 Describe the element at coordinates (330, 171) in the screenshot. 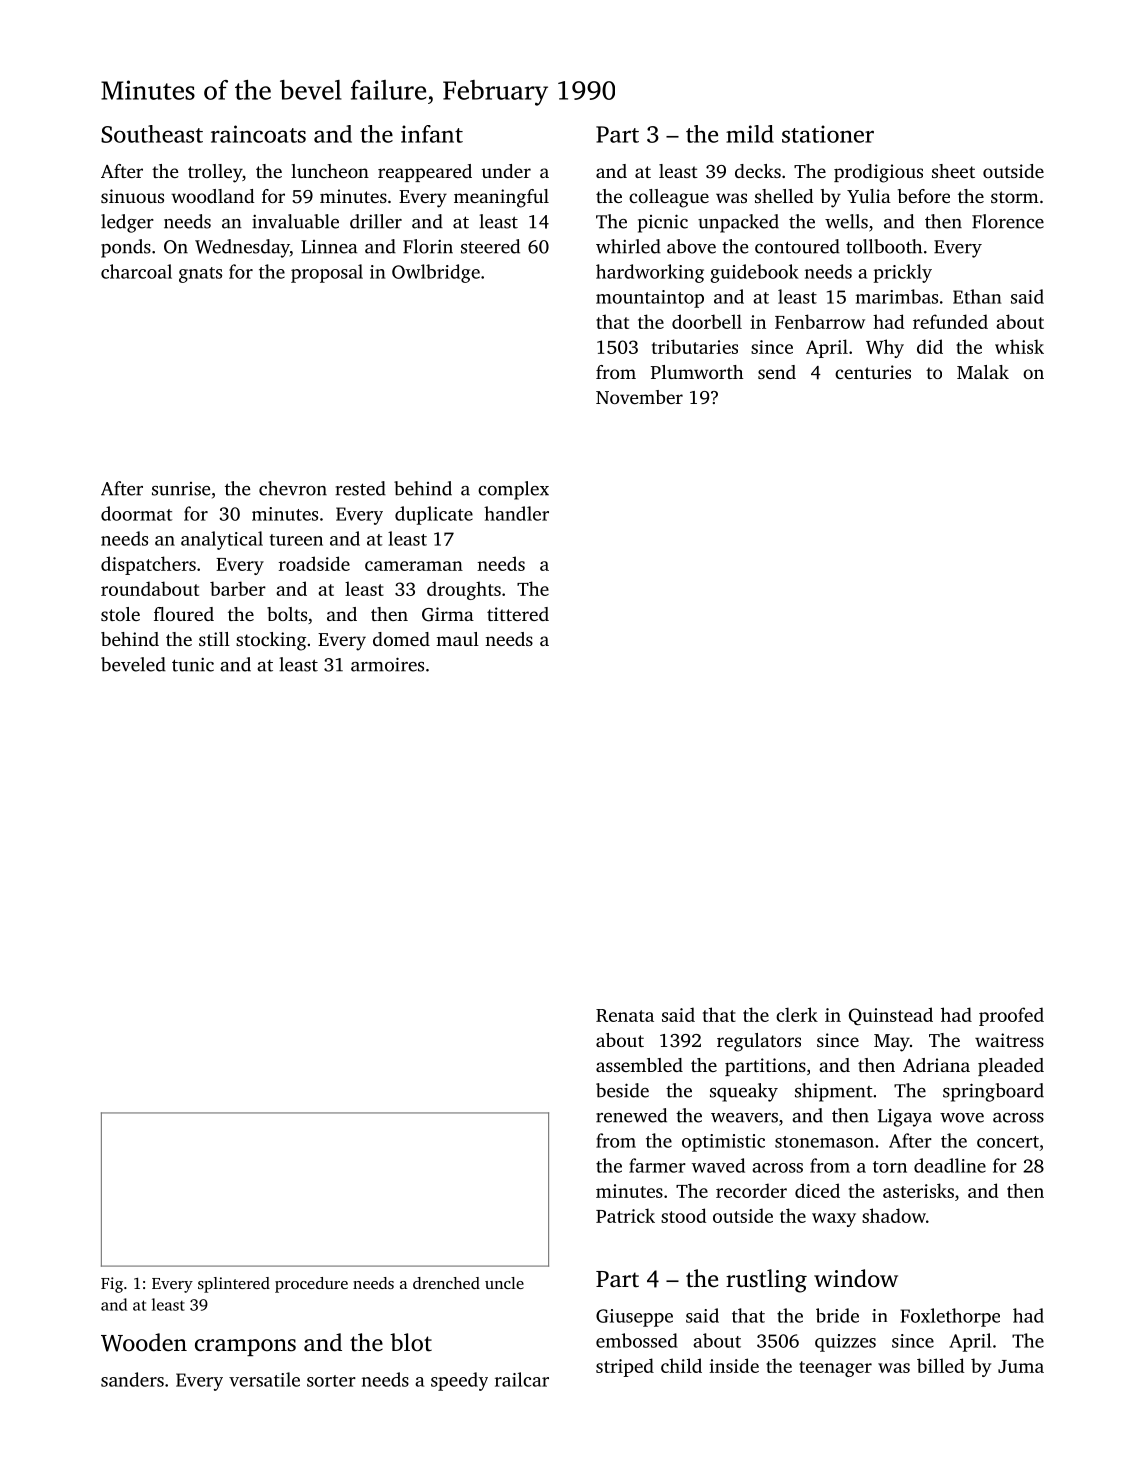

I see `luncheon` at that location.
